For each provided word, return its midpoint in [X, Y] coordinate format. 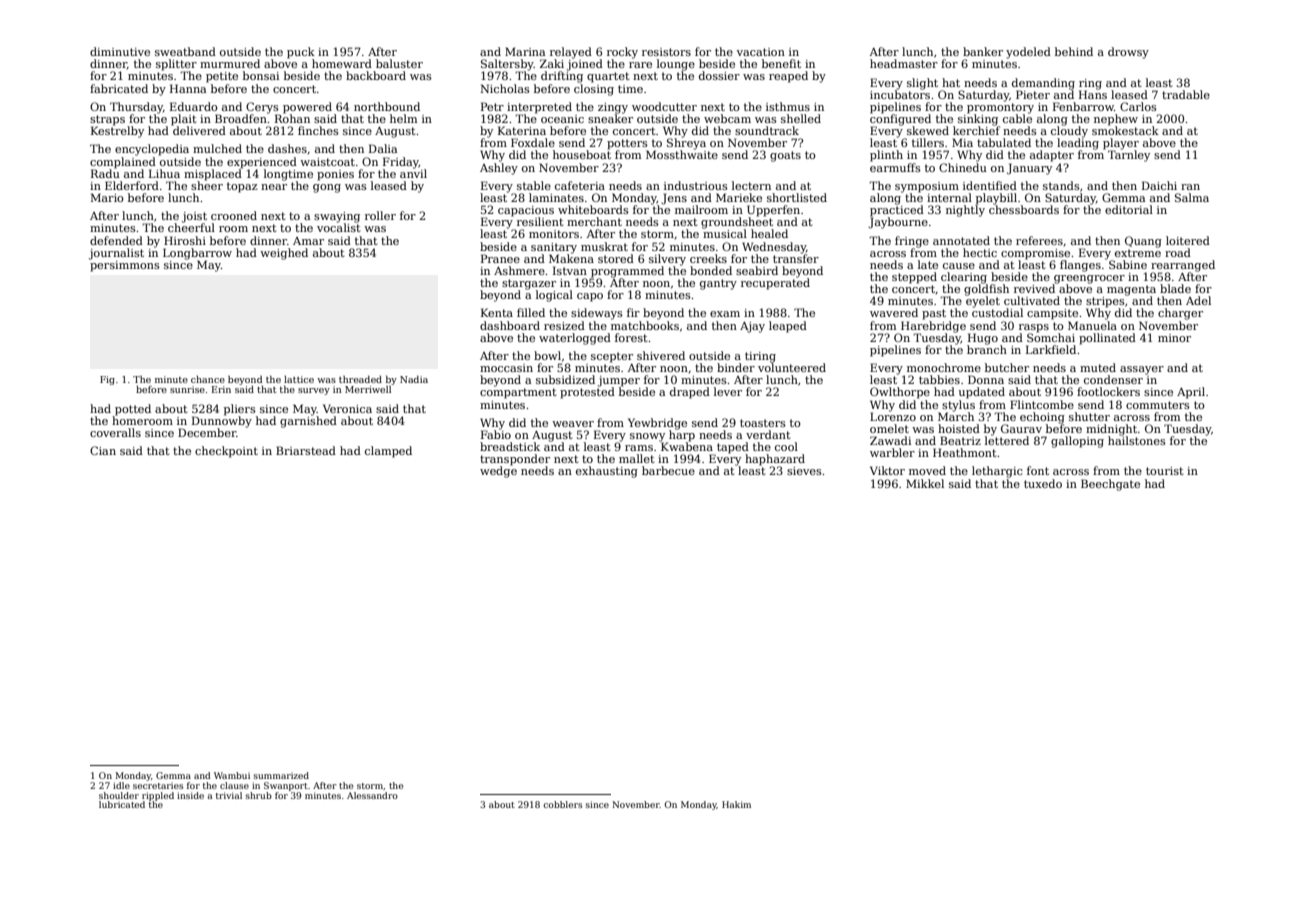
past [934, 314]
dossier [719, 75]
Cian [103, 450]
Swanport [286, 786]
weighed [284, 254]
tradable [1186, 94]
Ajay [752, 327]
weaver [573, 424]
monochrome [944, 367]
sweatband [185, 51]
